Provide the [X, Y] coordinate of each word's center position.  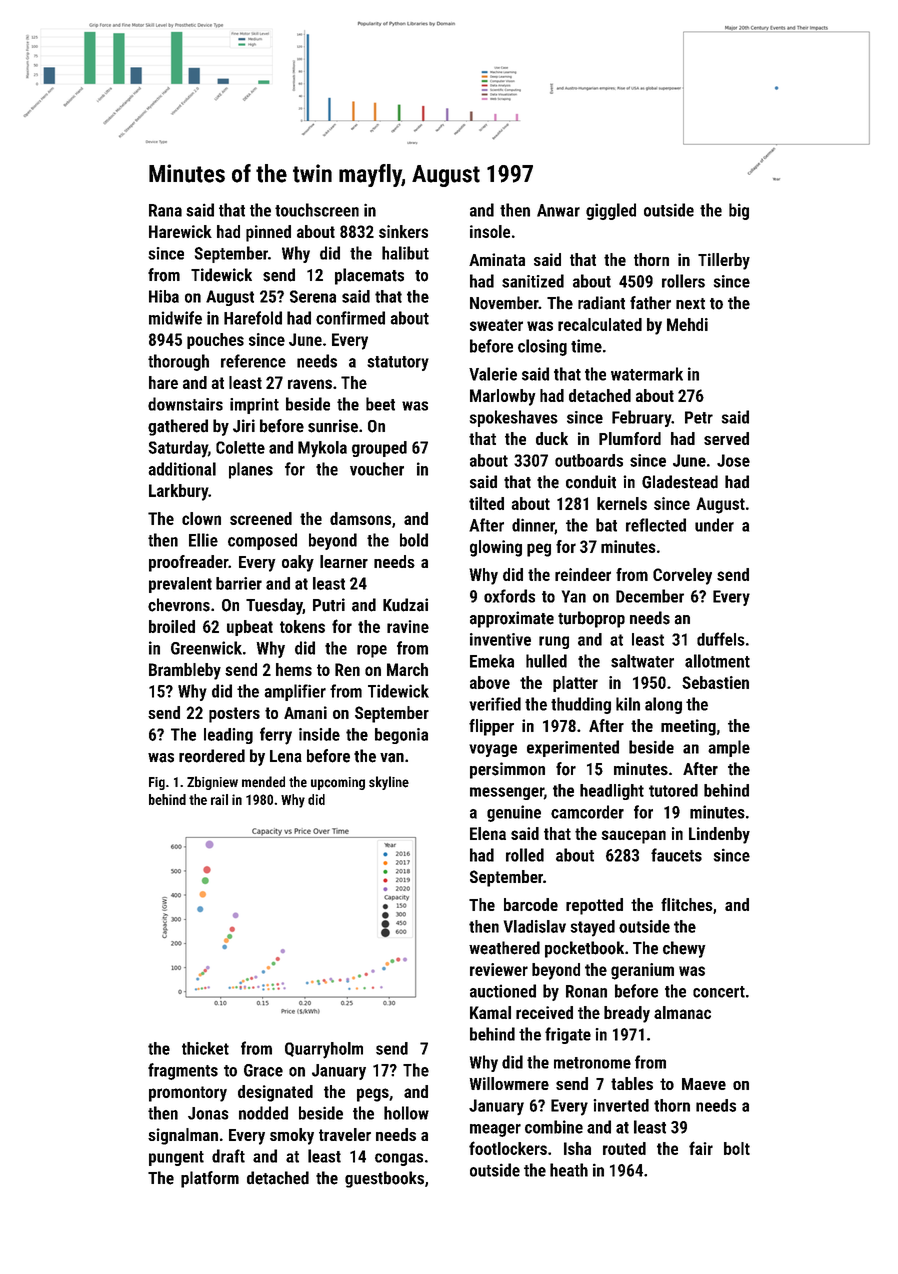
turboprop [591, 619]
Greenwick [206, 648]
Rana [165, 210]
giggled [611, 211]
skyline [389, 783]
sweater [496, 325]
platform [210, 1179]
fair [701, 1148]
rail [219, 799]
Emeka [492, 661]
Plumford [630, 438]
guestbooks [384, 1179]
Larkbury [178, 492]
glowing [496, 548]
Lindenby [719, 835]
